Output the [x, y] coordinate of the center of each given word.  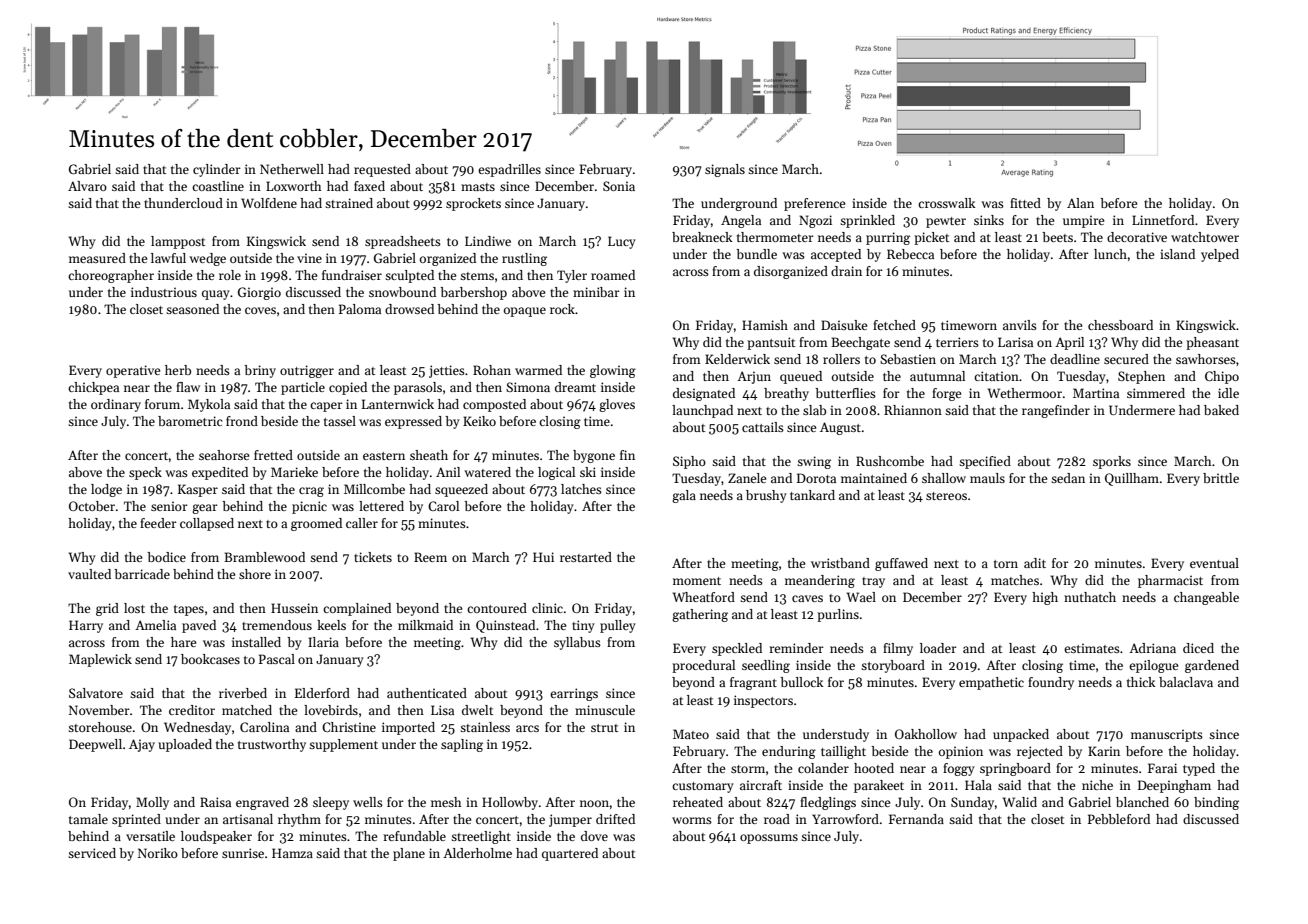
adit [1035, 563]
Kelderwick [737, 359]
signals [725, 170]
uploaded [185, 745]
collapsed [207, 524]
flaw [188, 387]
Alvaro [87, 186]
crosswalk [946, 203]
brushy [766, 496]
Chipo [1222, 377]
